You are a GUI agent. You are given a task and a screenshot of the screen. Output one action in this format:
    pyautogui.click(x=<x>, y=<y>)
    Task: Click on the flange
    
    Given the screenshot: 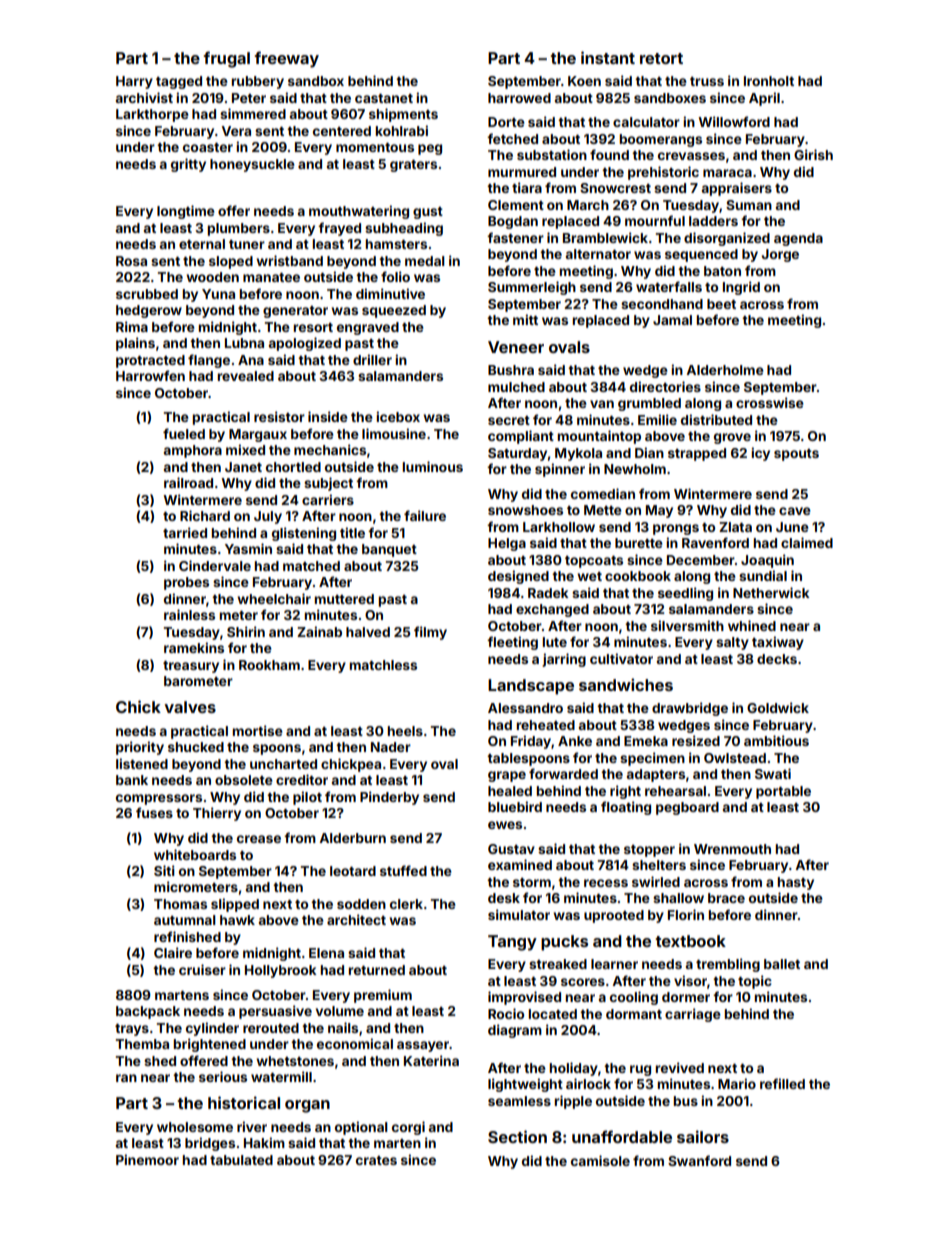 What is the action you would take?
    pyautogui.click(x=209, y=361)
